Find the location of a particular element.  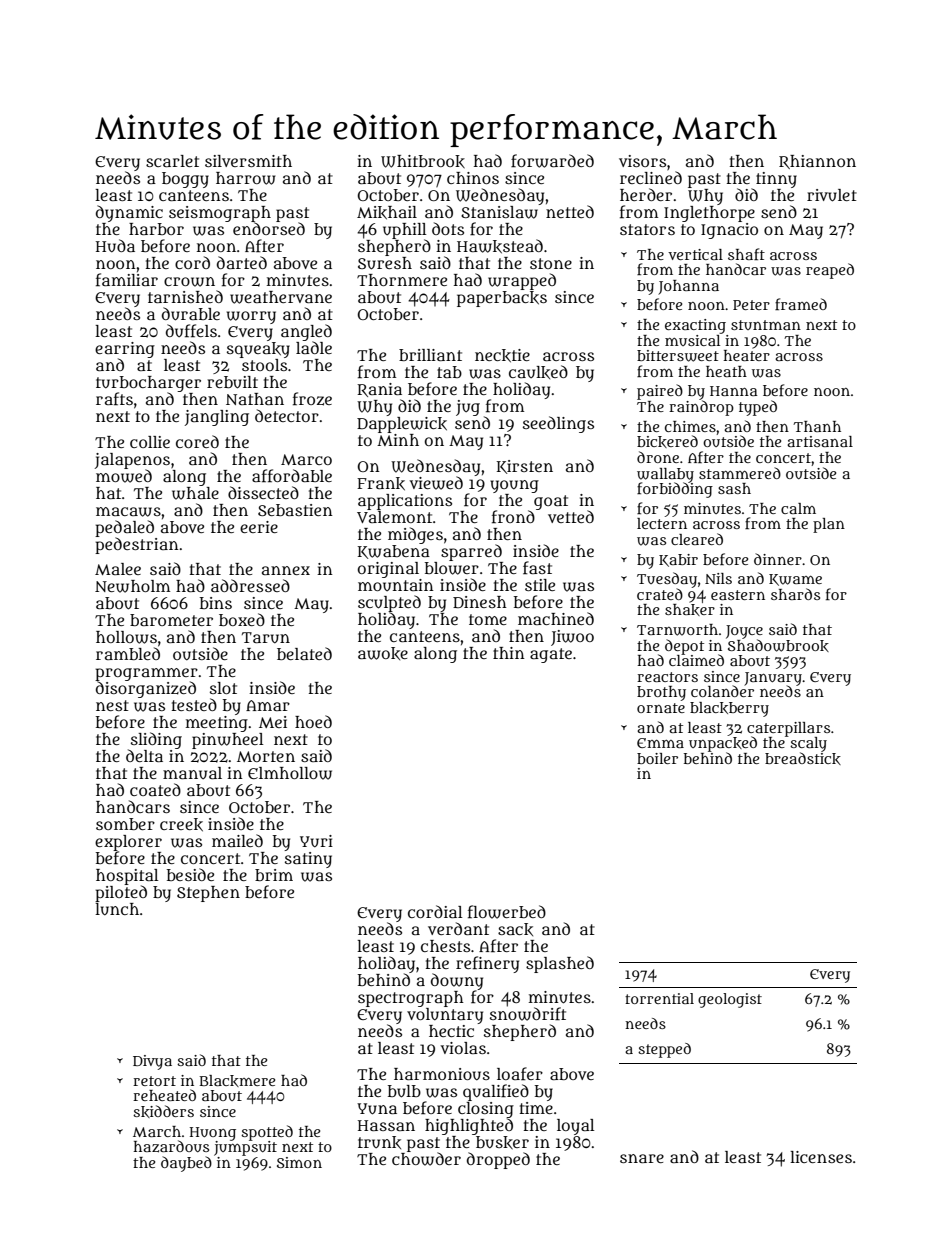

Rhiannon is located at coordinates (817, 162).
